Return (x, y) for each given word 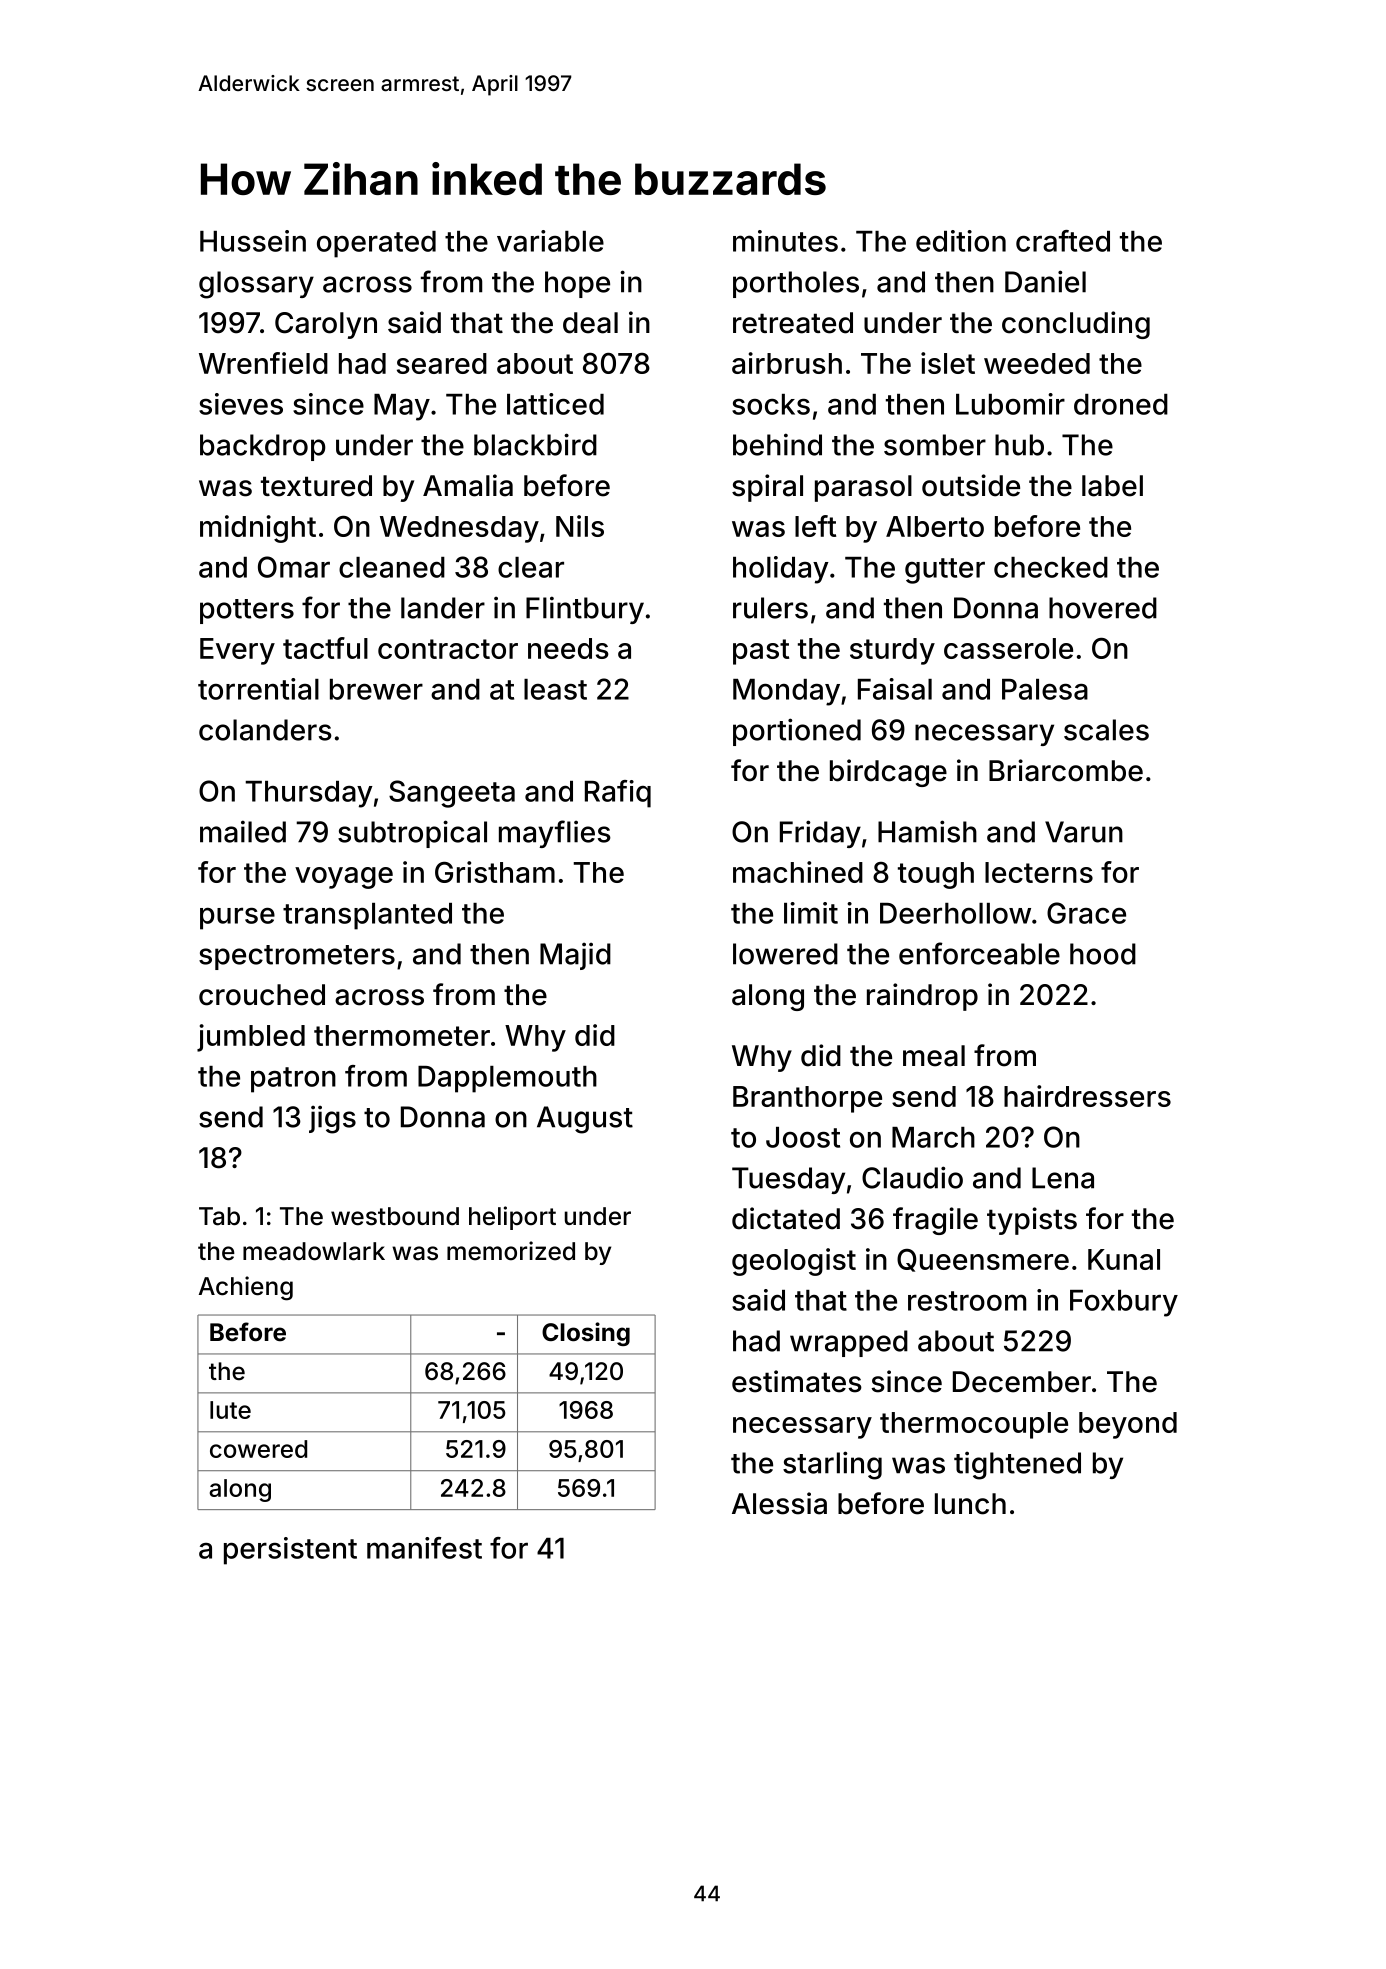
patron (293, 1080)
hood (1103, 954)
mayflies (555, 834)
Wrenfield (263, 363)
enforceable (979, 953)
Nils (580, 526)
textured (316, 486)
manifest (424, 1548)
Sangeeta (452, 794)
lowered (785, 954)
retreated (793, 323)
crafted (1063, 241)
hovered (1103, 608)
